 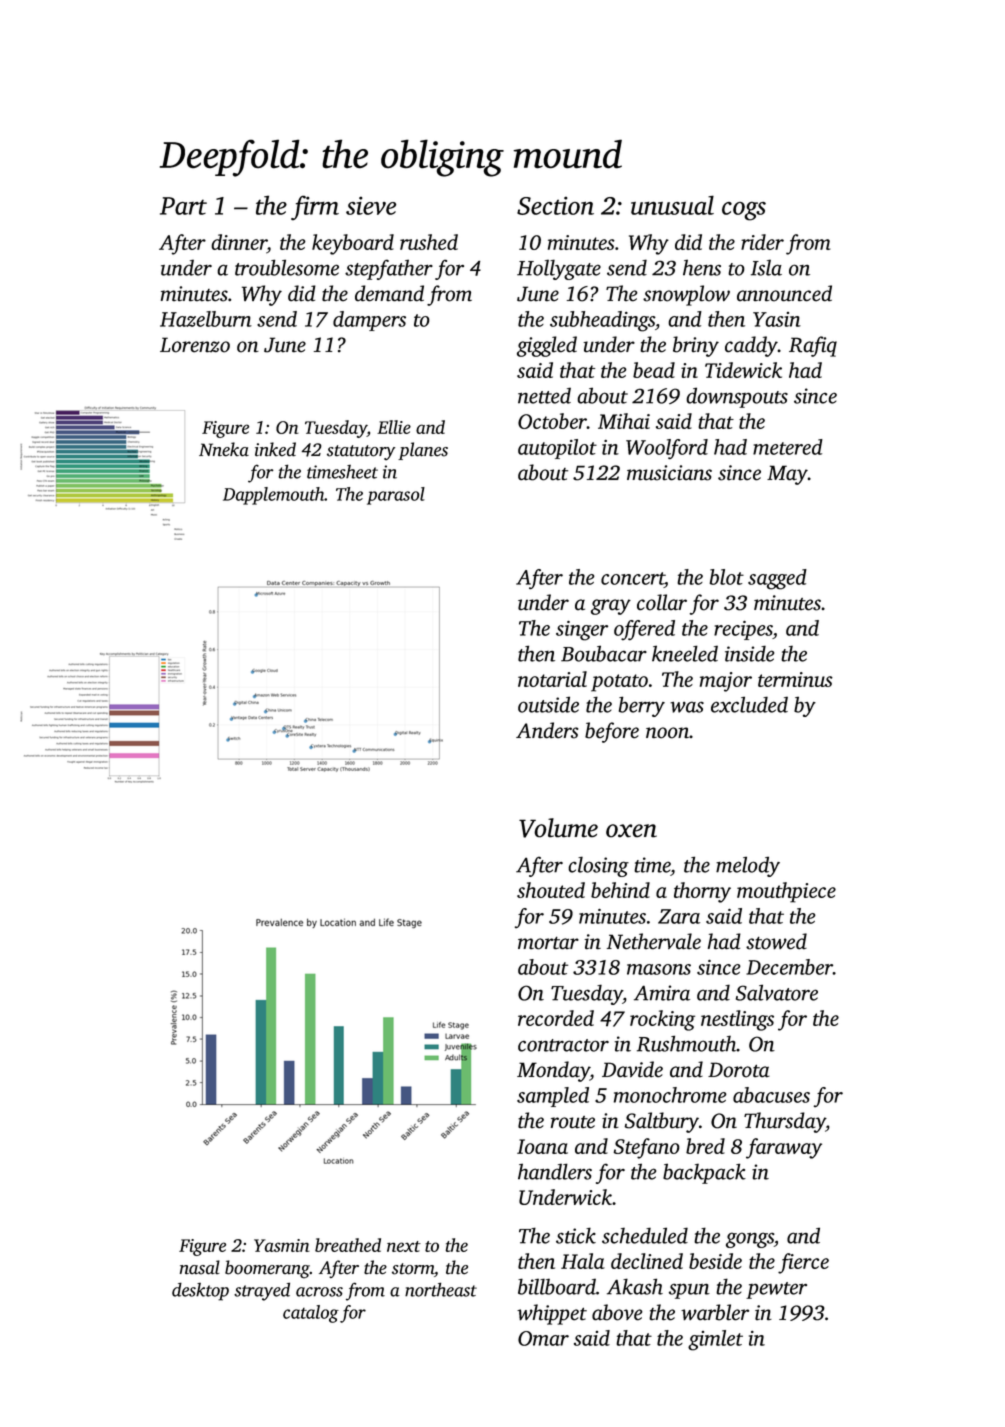 What do you see at coordinates (644, 630) in the screenshot?
I see `offered` at bounding box center [644, 630].
